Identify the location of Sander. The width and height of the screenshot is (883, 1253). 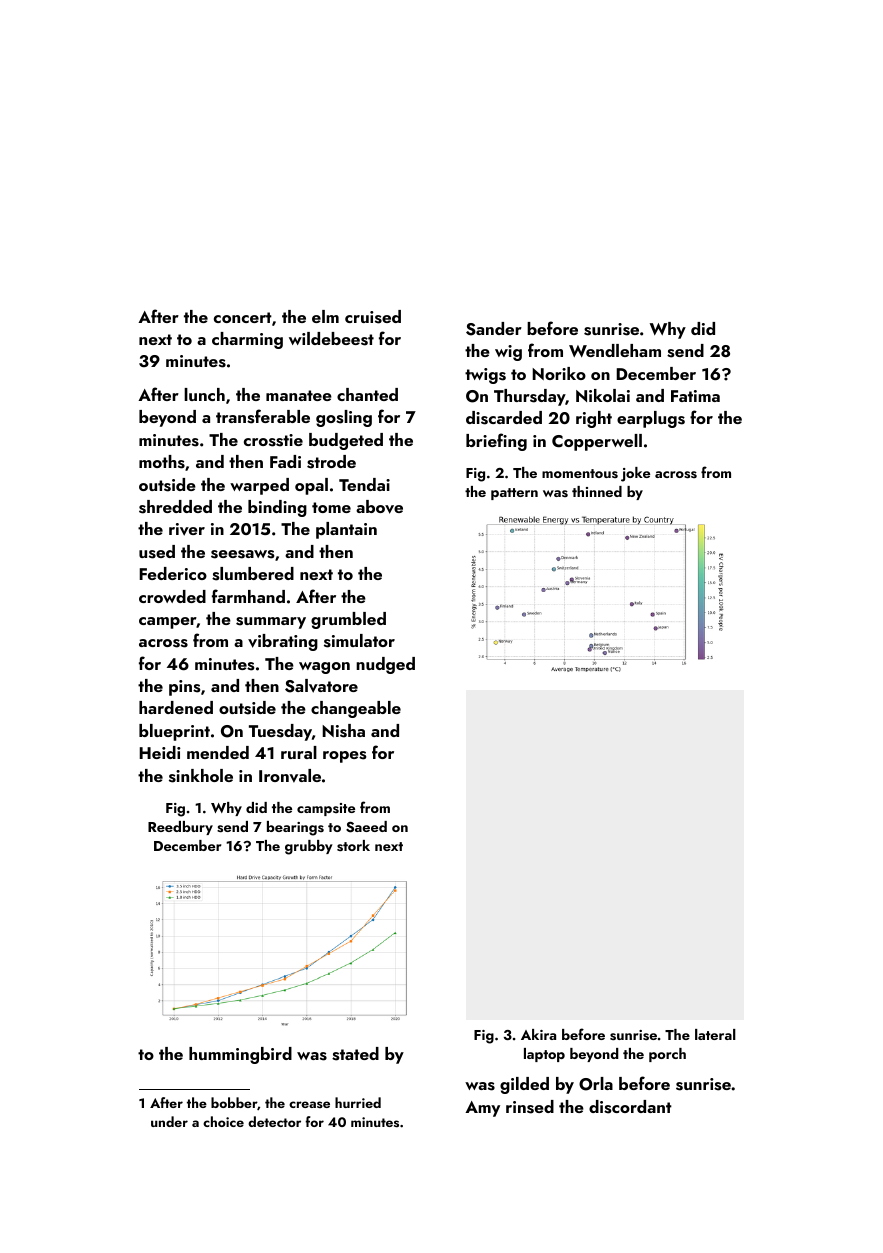
(494, 329).
